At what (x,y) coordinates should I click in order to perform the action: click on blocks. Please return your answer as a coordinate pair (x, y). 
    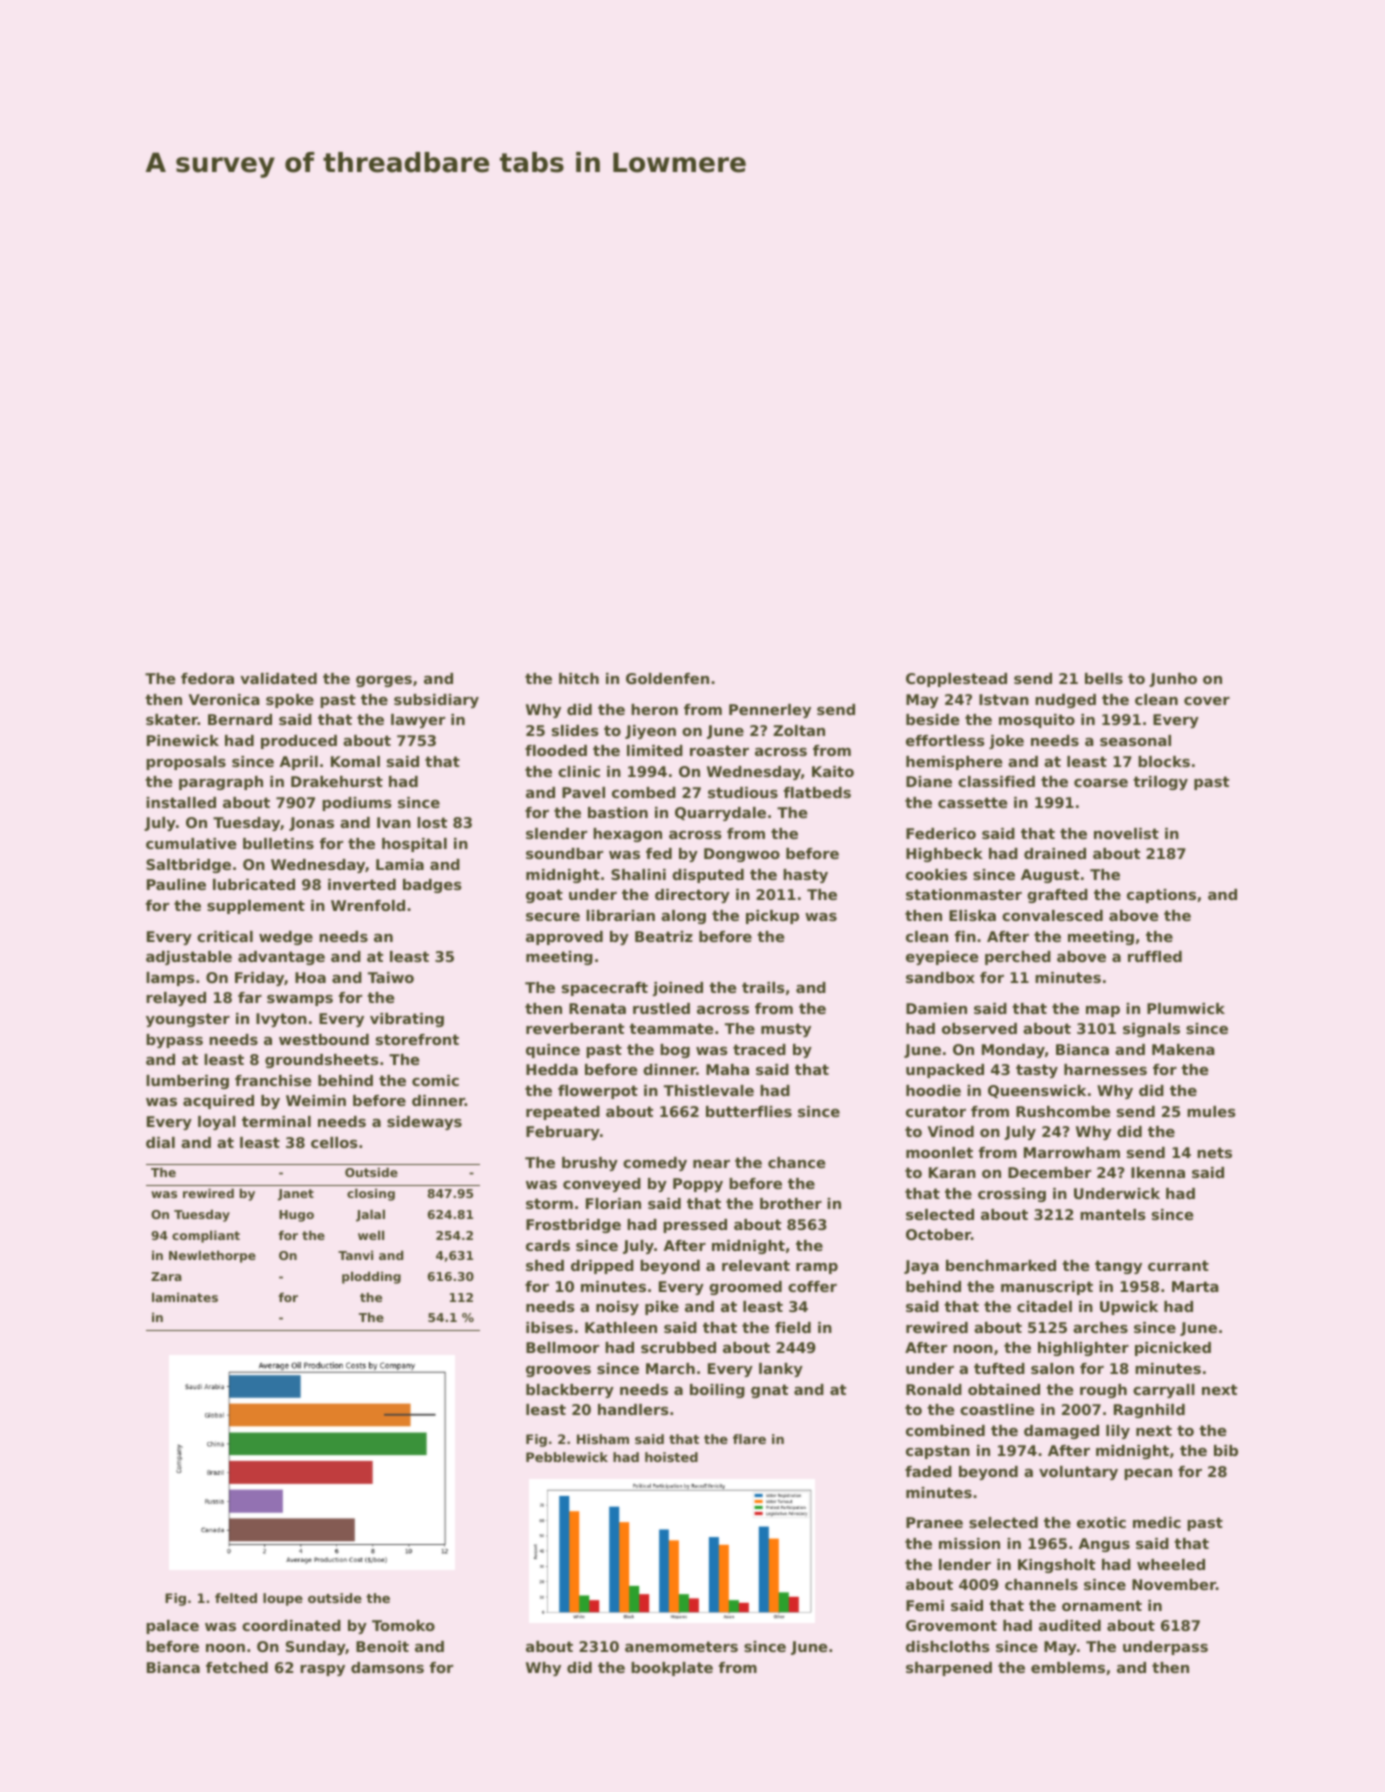
    Looking at the image, I should click on (1164, 761).
